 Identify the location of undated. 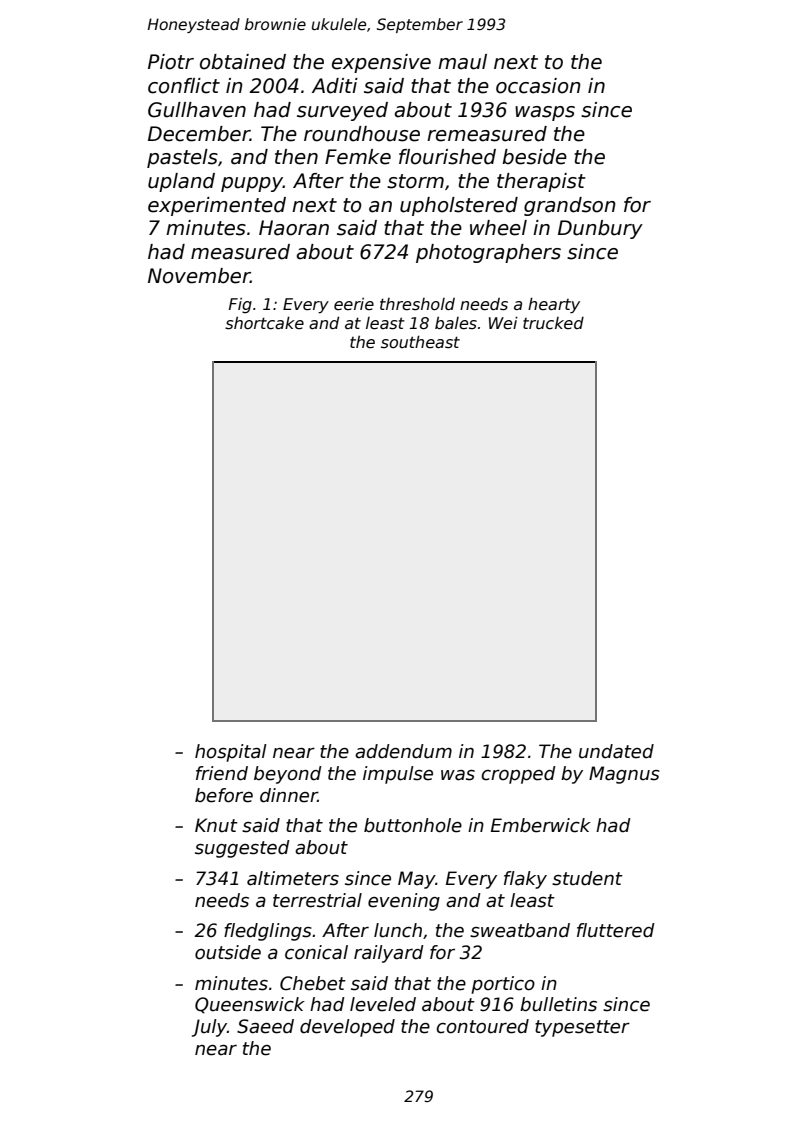
(616, 751).
